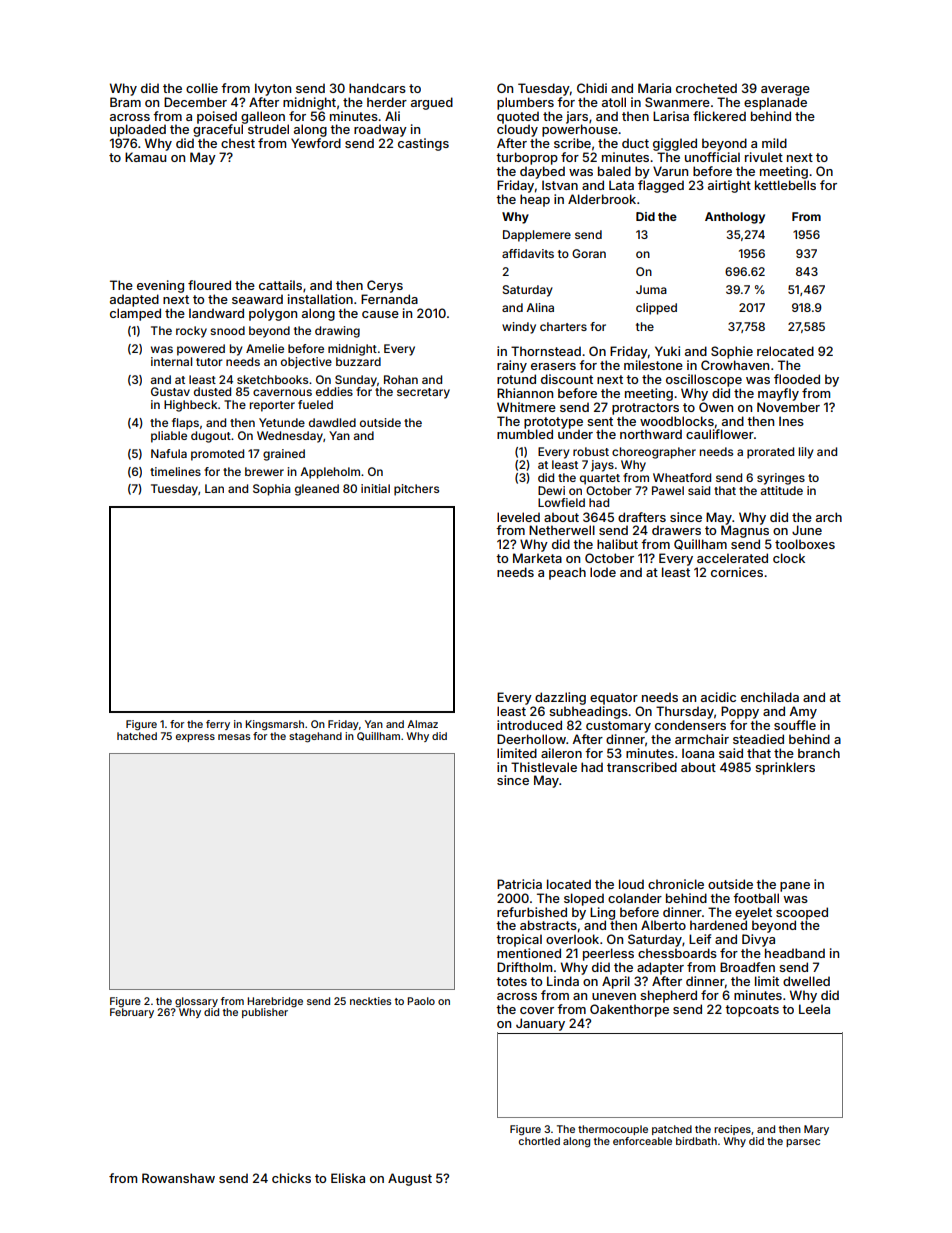  What do you see at coordinates (132, 1013) in the screenshot?
I see `February` at bounding box center [132, 1013].
